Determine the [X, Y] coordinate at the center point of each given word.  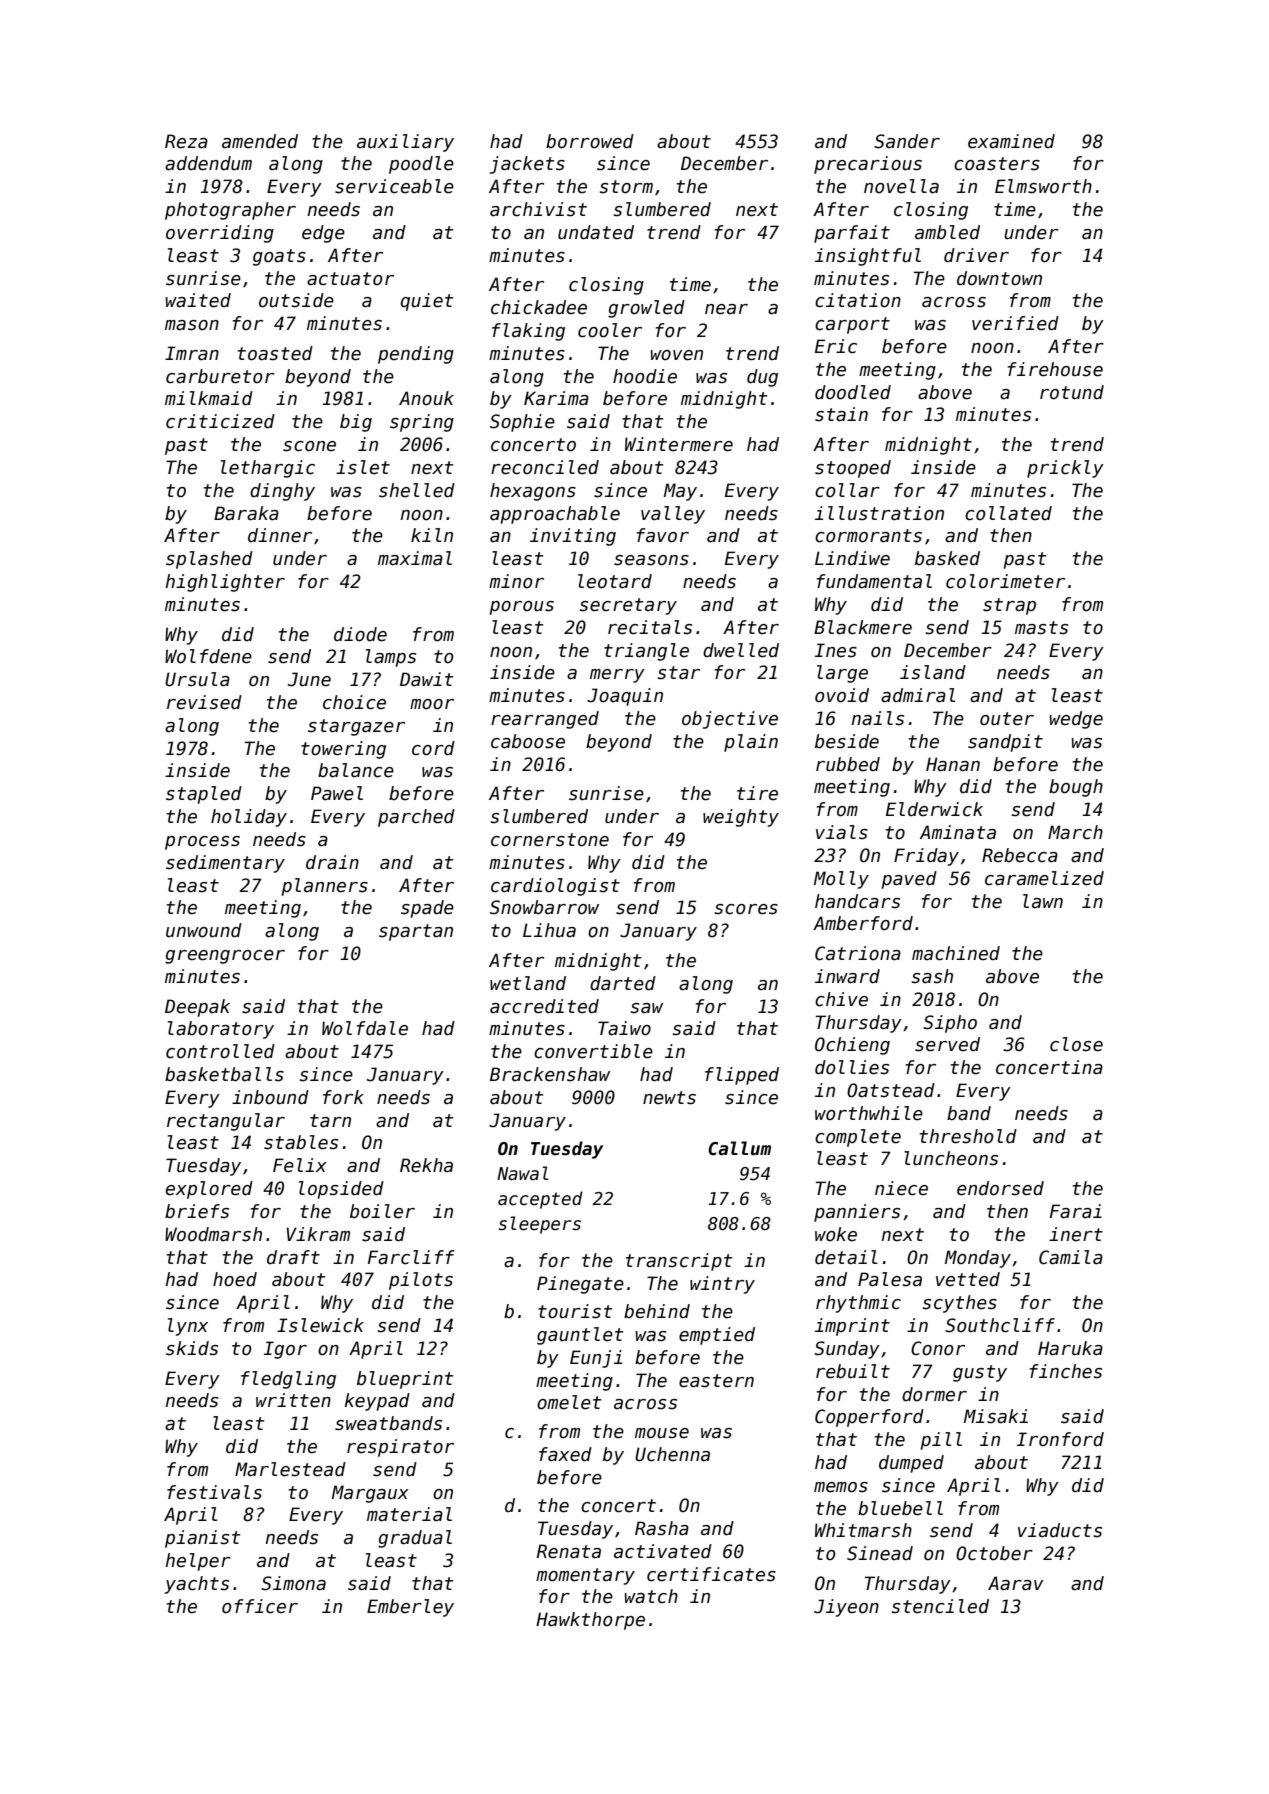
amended [260, 141]
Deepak [197, 1008]
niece [901, 1188]
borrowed [590, 141]
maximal [415, 558]
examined [1011, 141]
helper [198, 1562]
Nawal [523, 1173]
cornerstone [550, 840]
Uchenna [672, 1454]
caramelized [1044, 878]
